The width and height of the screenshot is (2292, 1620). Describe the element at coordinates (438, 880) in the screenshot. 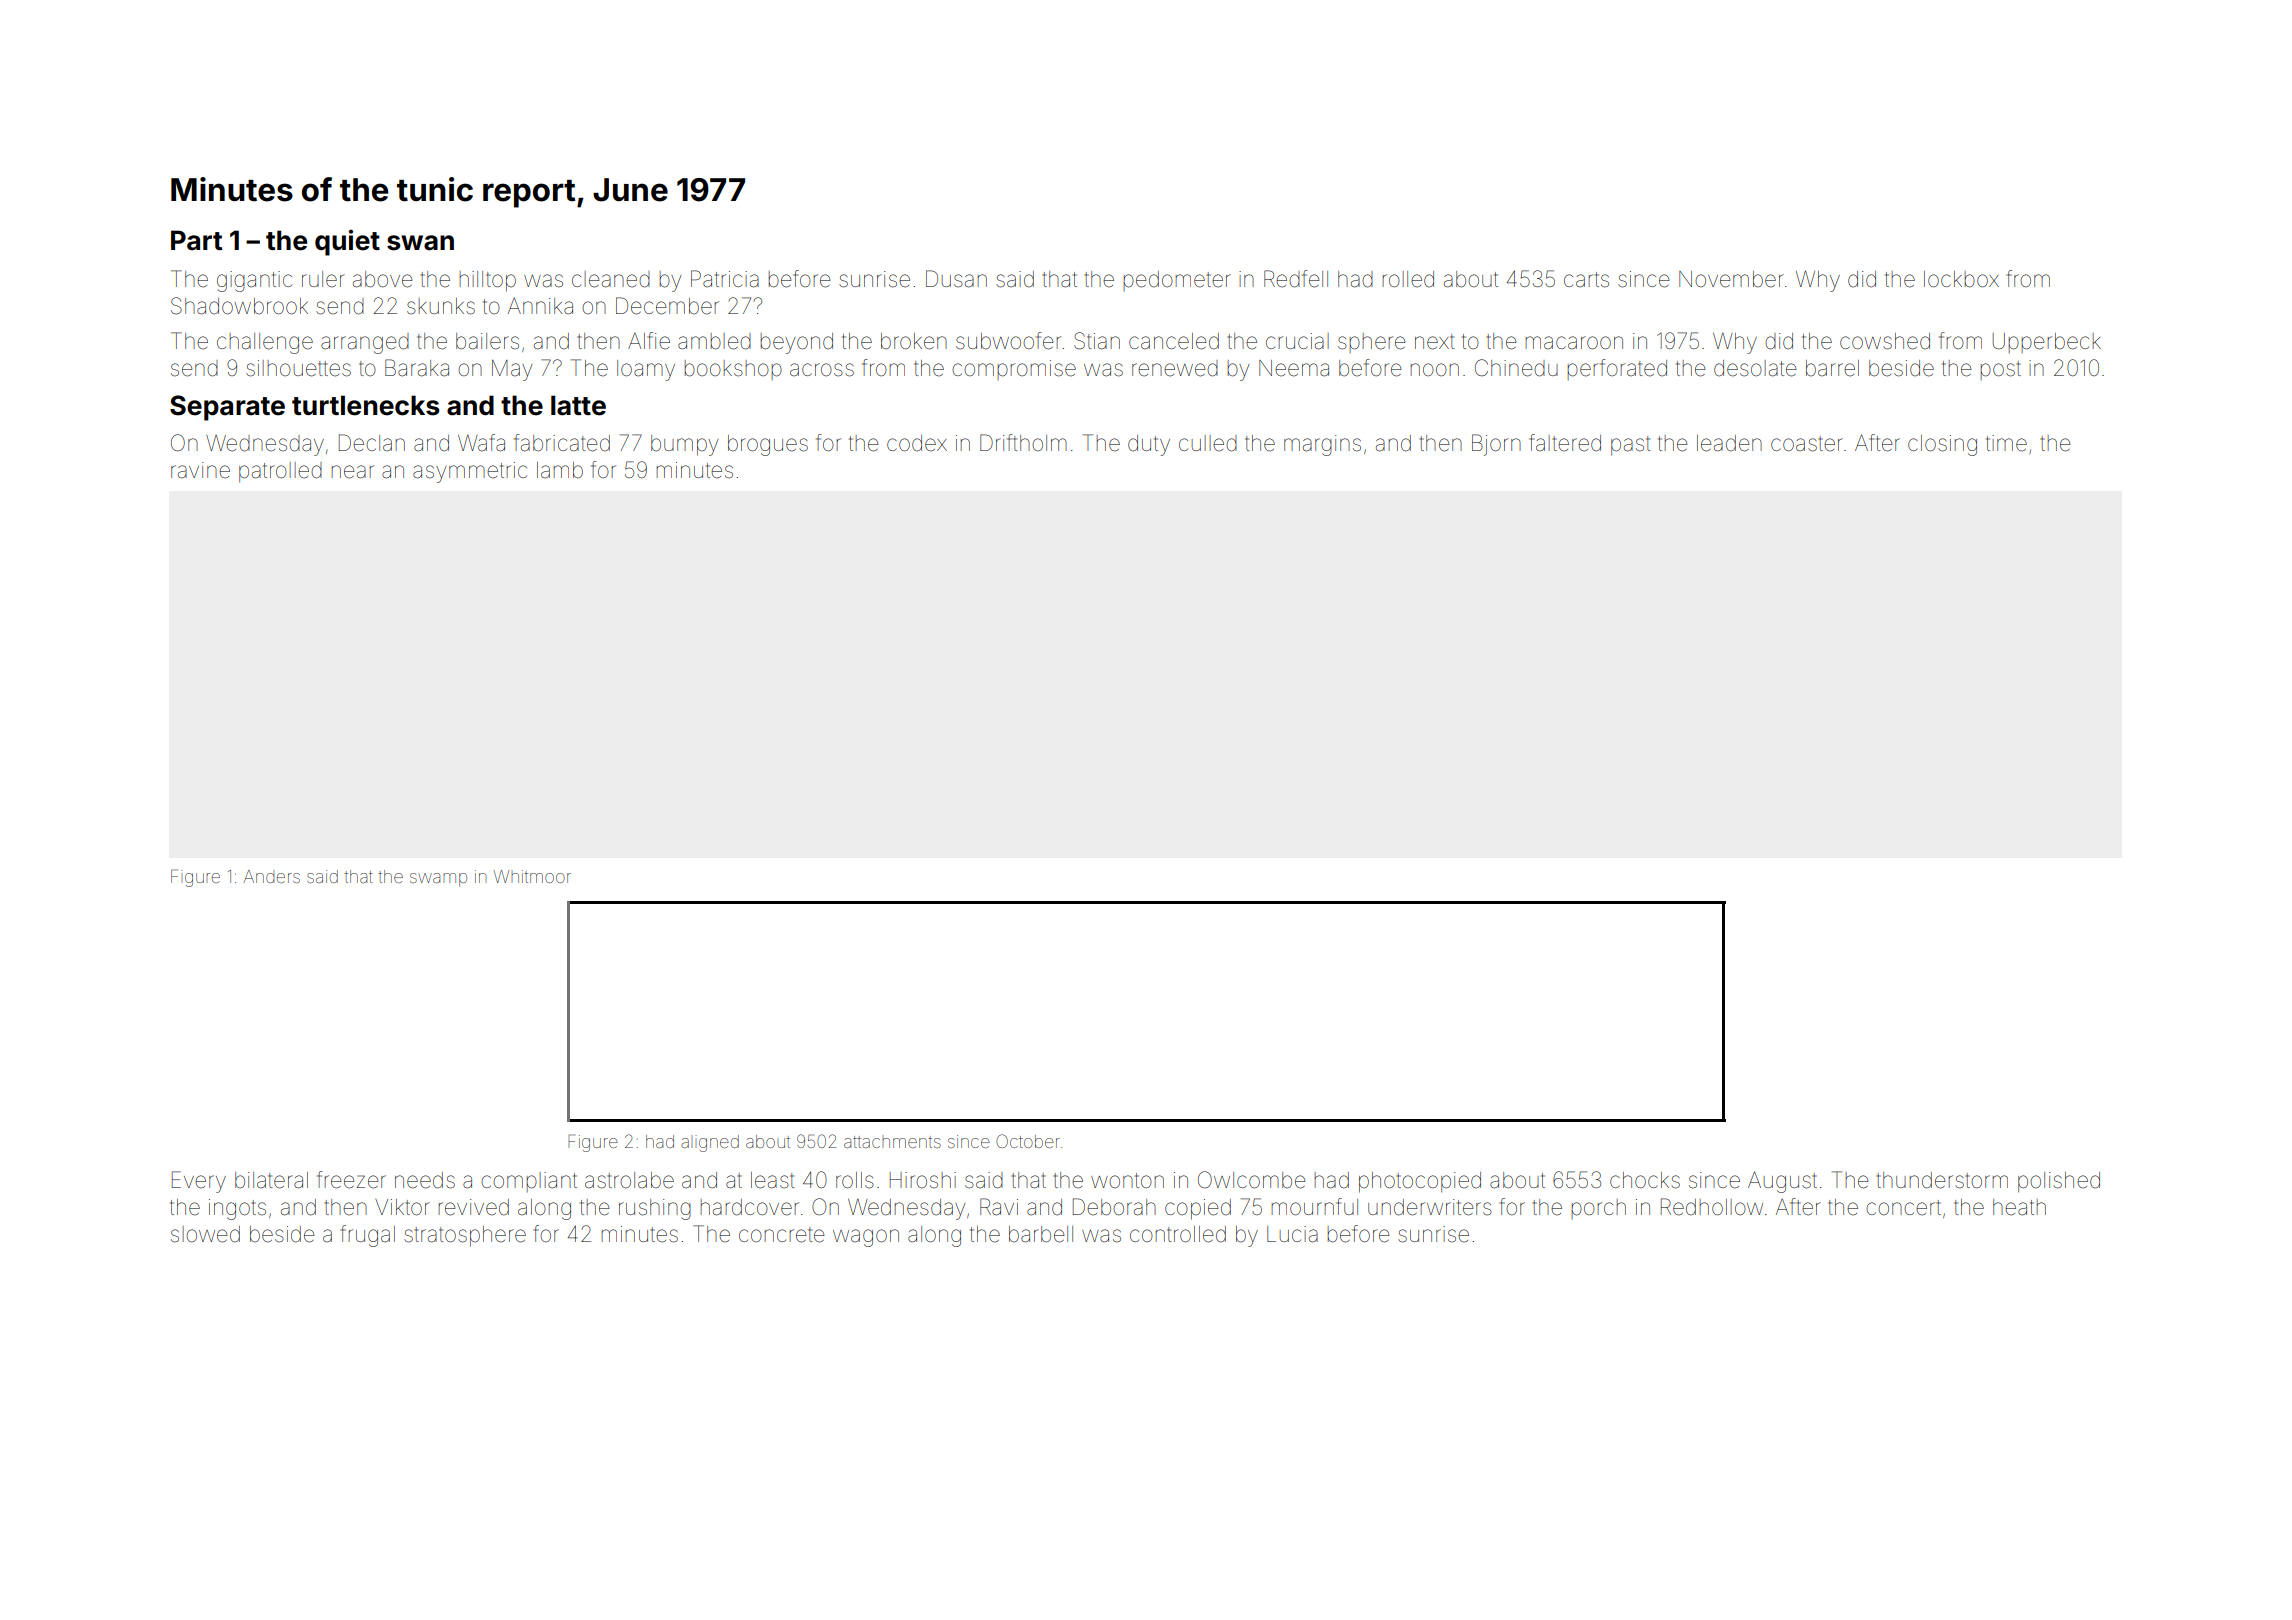

I see `swamp` at that location.
